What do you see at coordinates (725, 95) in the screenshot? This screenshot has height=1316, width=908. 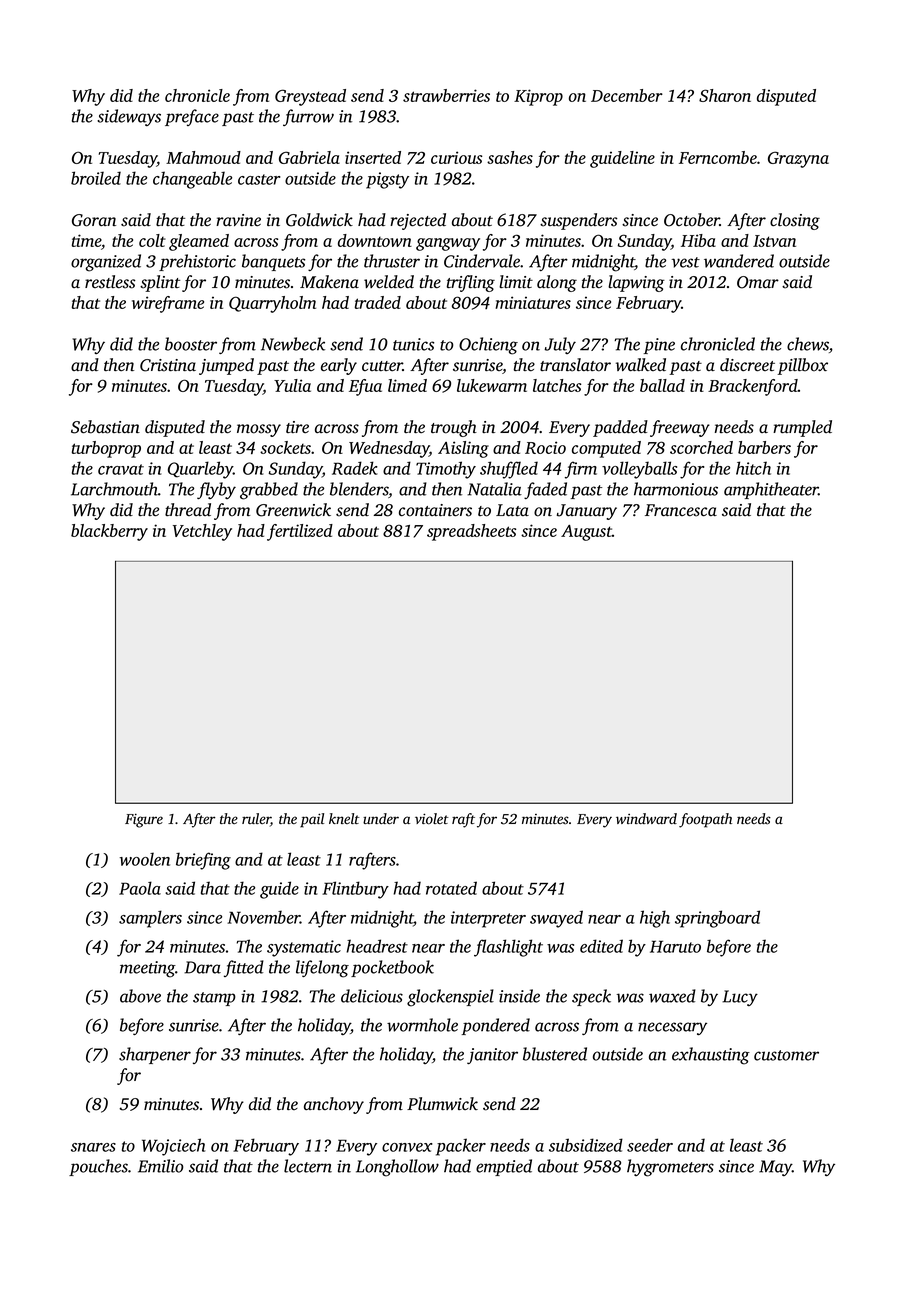 I see `Sharon` at bounding box center [725, 95].
